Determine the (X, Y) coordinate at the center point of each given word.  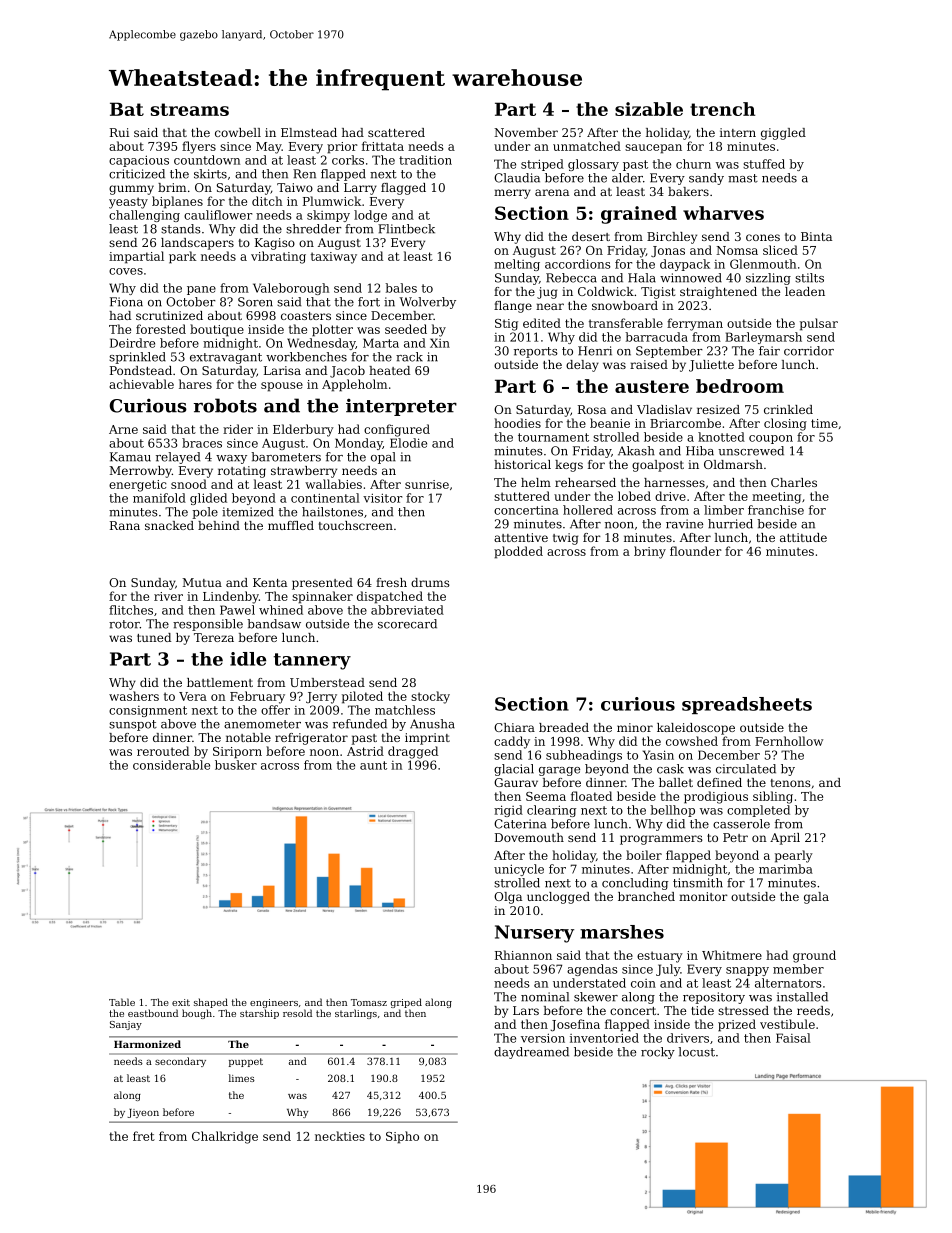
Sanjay (126, 1025)
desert (591, 236)
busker (236, 765)
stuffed (764, 164)
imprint (427, 739)
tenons (791, 783)
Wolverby (428, 303)
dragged (413, 752)
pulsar (819, 324)
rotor (124, 624)
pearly (794, 856)
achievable (141, 384)
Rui (119, 132)
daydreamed (531, 1053)
